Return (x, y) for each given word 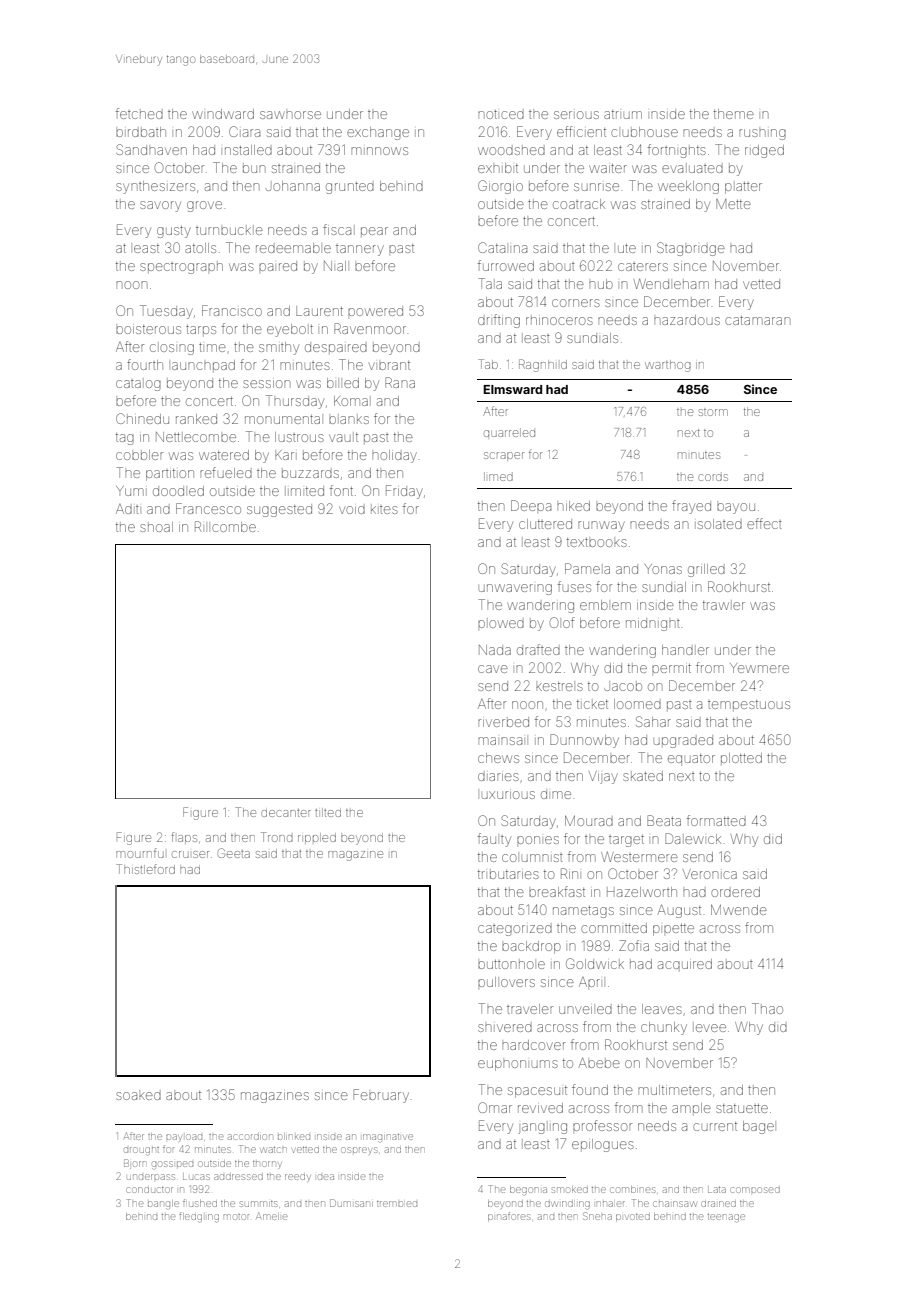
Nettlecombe (196, 437)
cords (713, 477)
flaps (184, 838)
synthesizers (155, 187)
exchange (378, 133)
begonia (528, 1191)
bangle (163, 1204)
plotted (741, 758)
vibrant (389, 365)
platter (743, 188)
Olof (562, 622)
